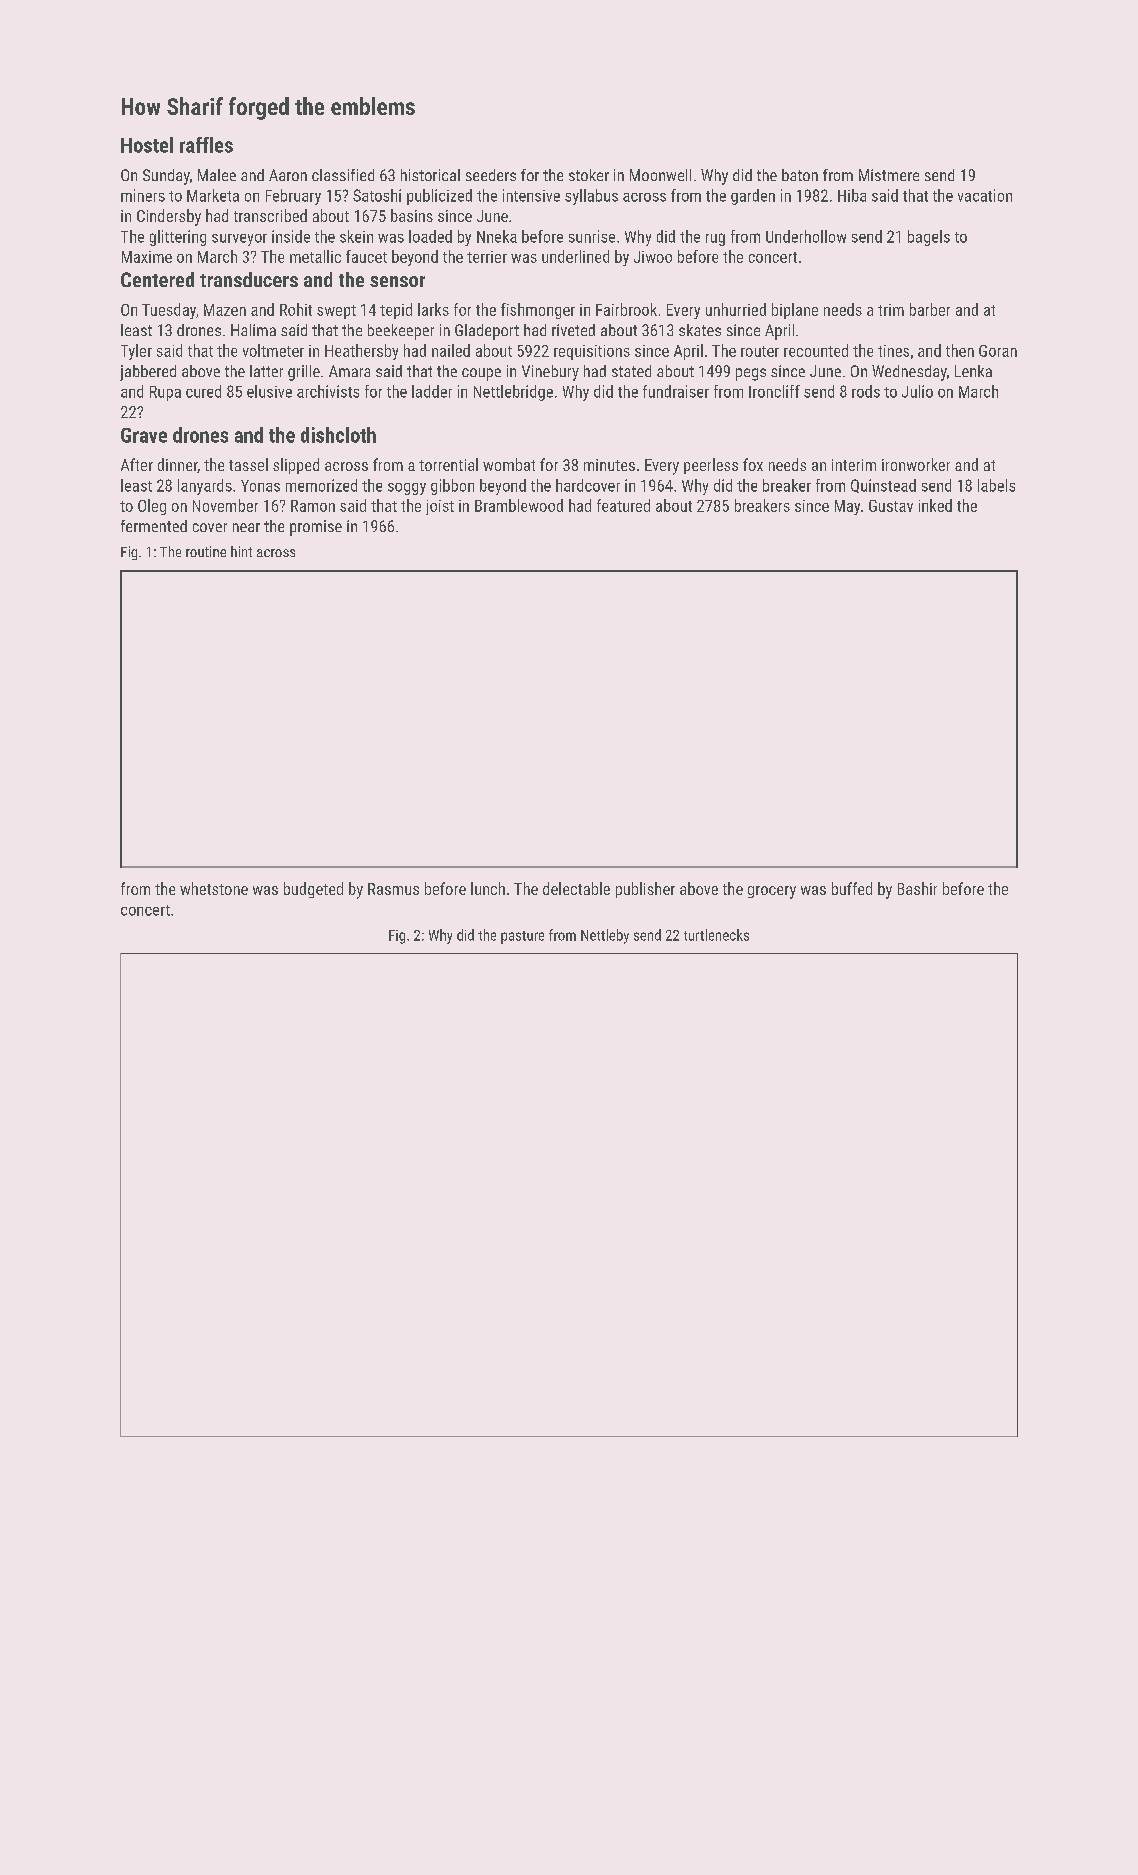 This screenshot has width=1138, height=1875. What do you see at coordinates (316, 528) in the screenshot?
I see `promise` at bounding box center [316, 528].
